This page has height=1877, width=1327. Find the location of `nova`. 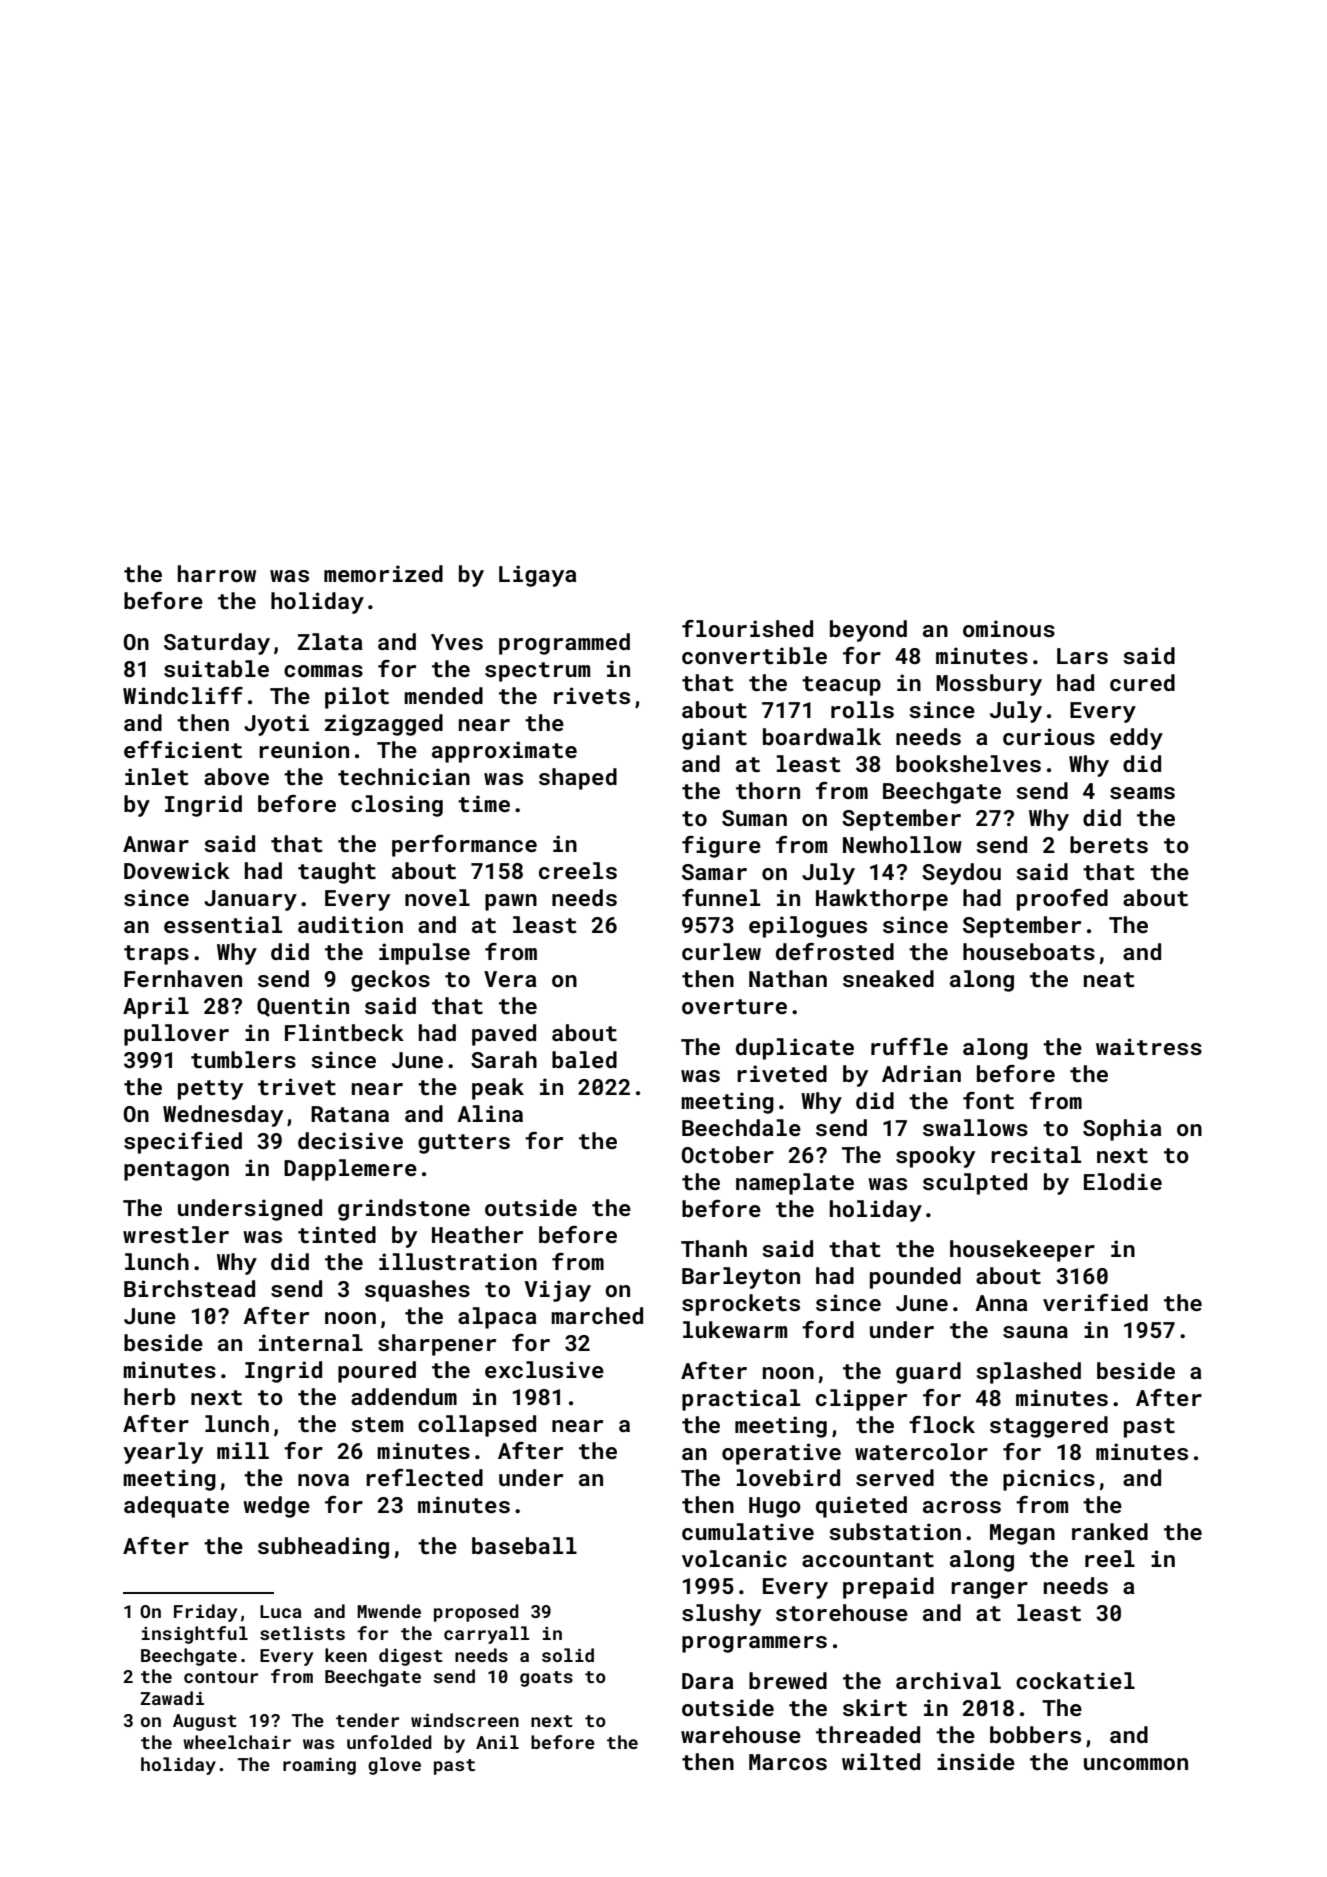

nova is located at coordinates (323, 1480).
